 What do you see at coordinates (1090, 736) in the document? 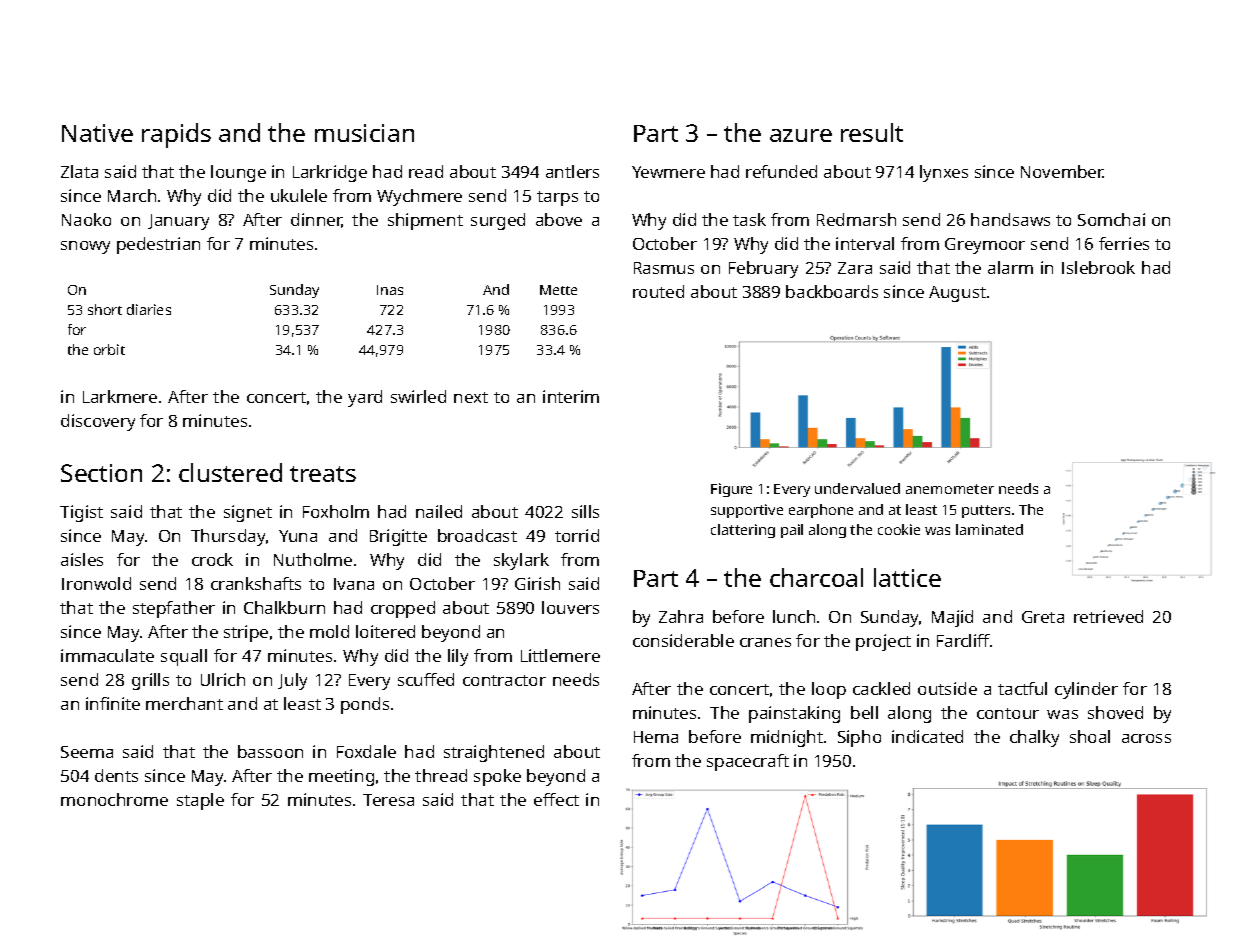
I see `shoal` at bounding box center [1090, 736].
